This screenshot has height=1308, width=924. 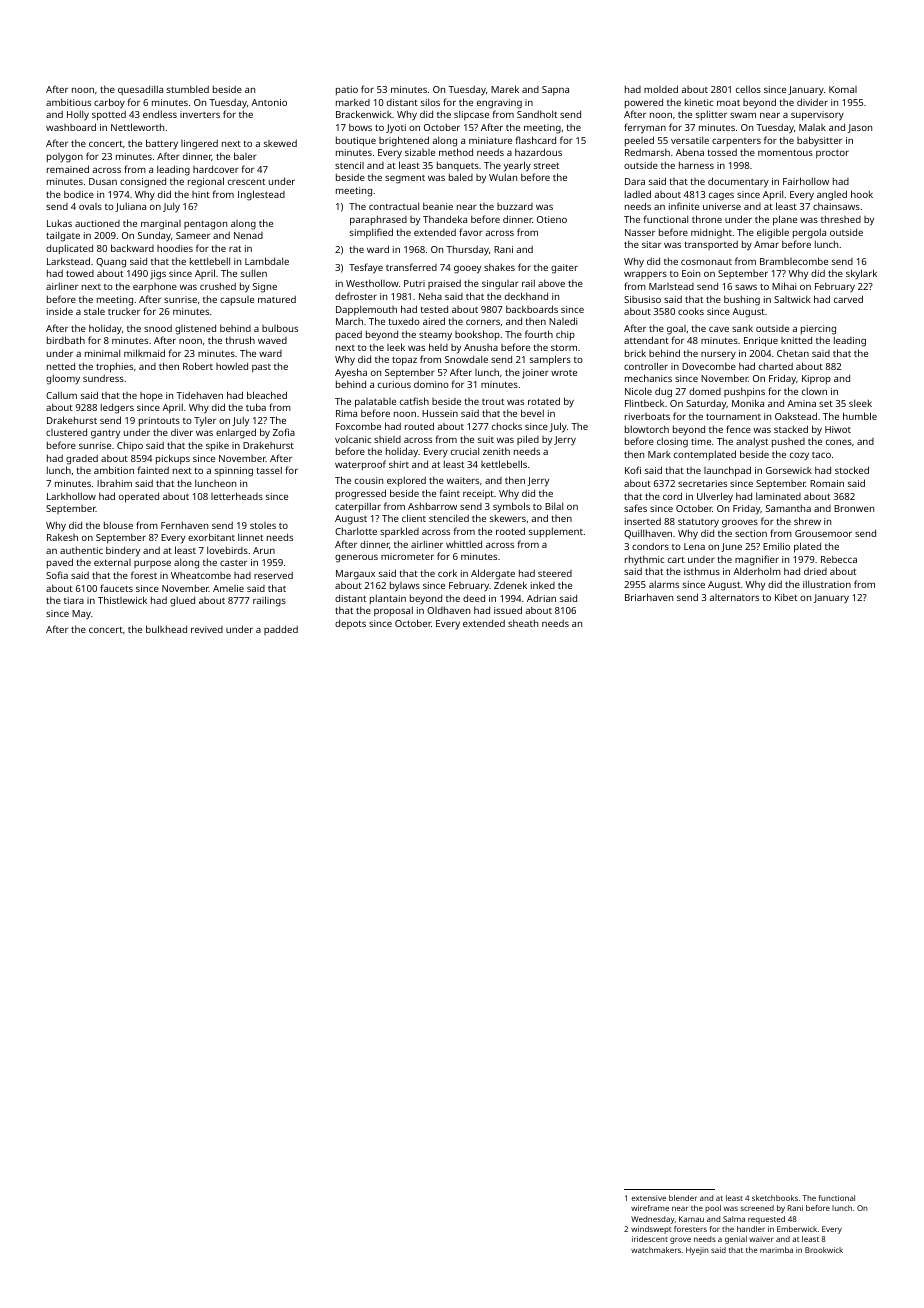 I want to click on Hyejin, so click(x=697, y=1251).
